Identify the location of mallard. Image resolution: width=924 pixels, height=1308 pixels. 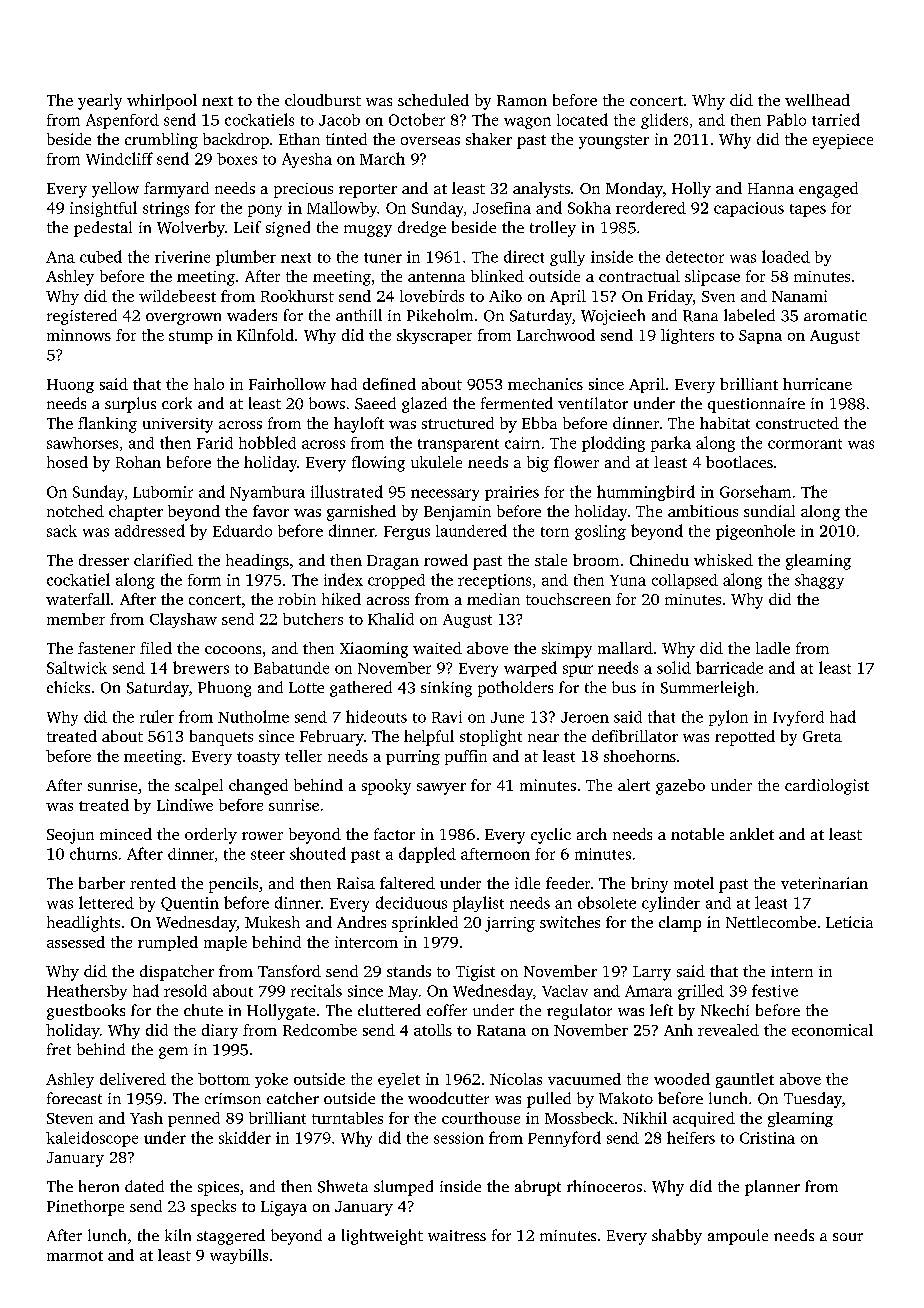
(625, 648).
